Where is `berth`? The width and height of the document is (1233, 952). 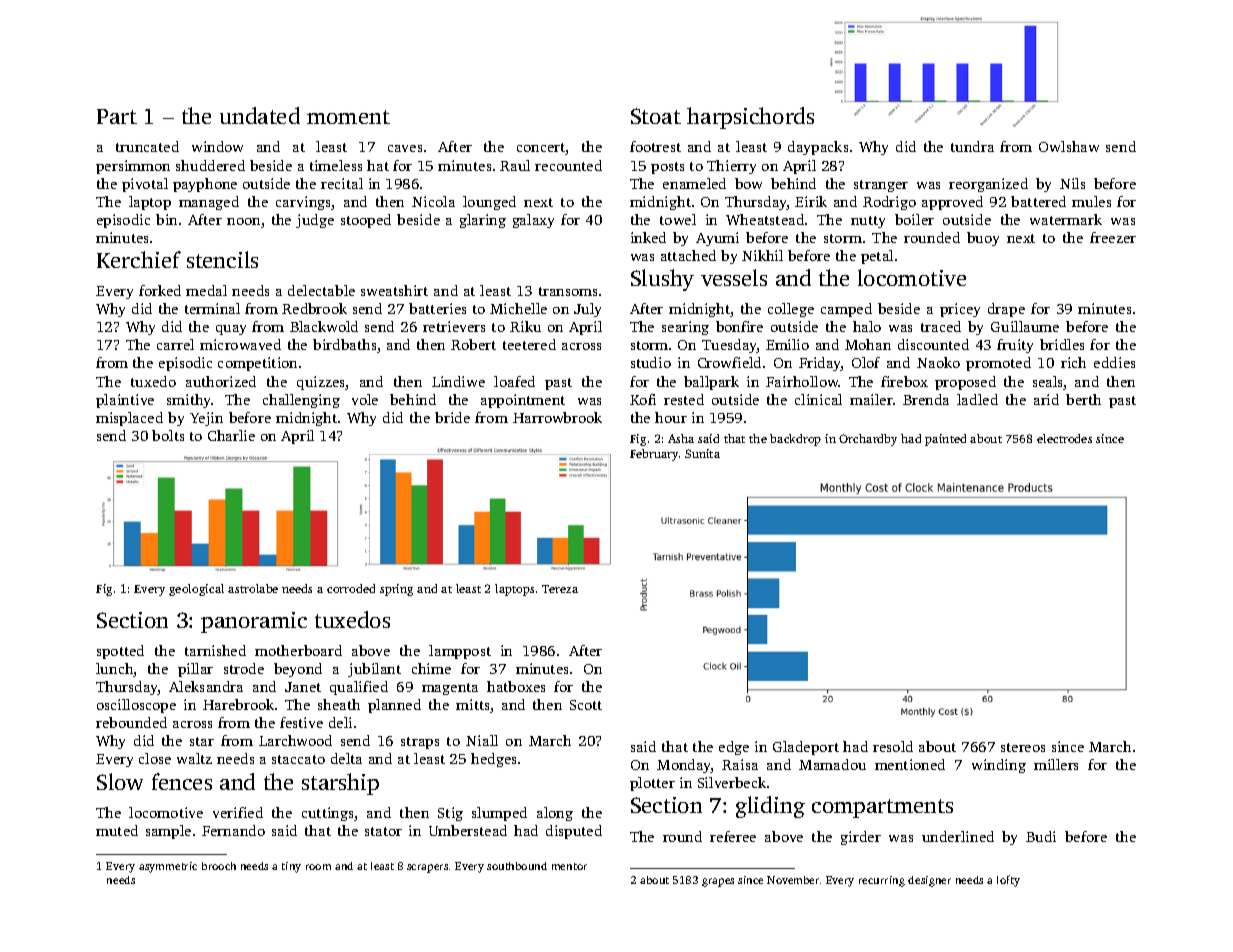
berth is located at coordinates (1083, 399).
